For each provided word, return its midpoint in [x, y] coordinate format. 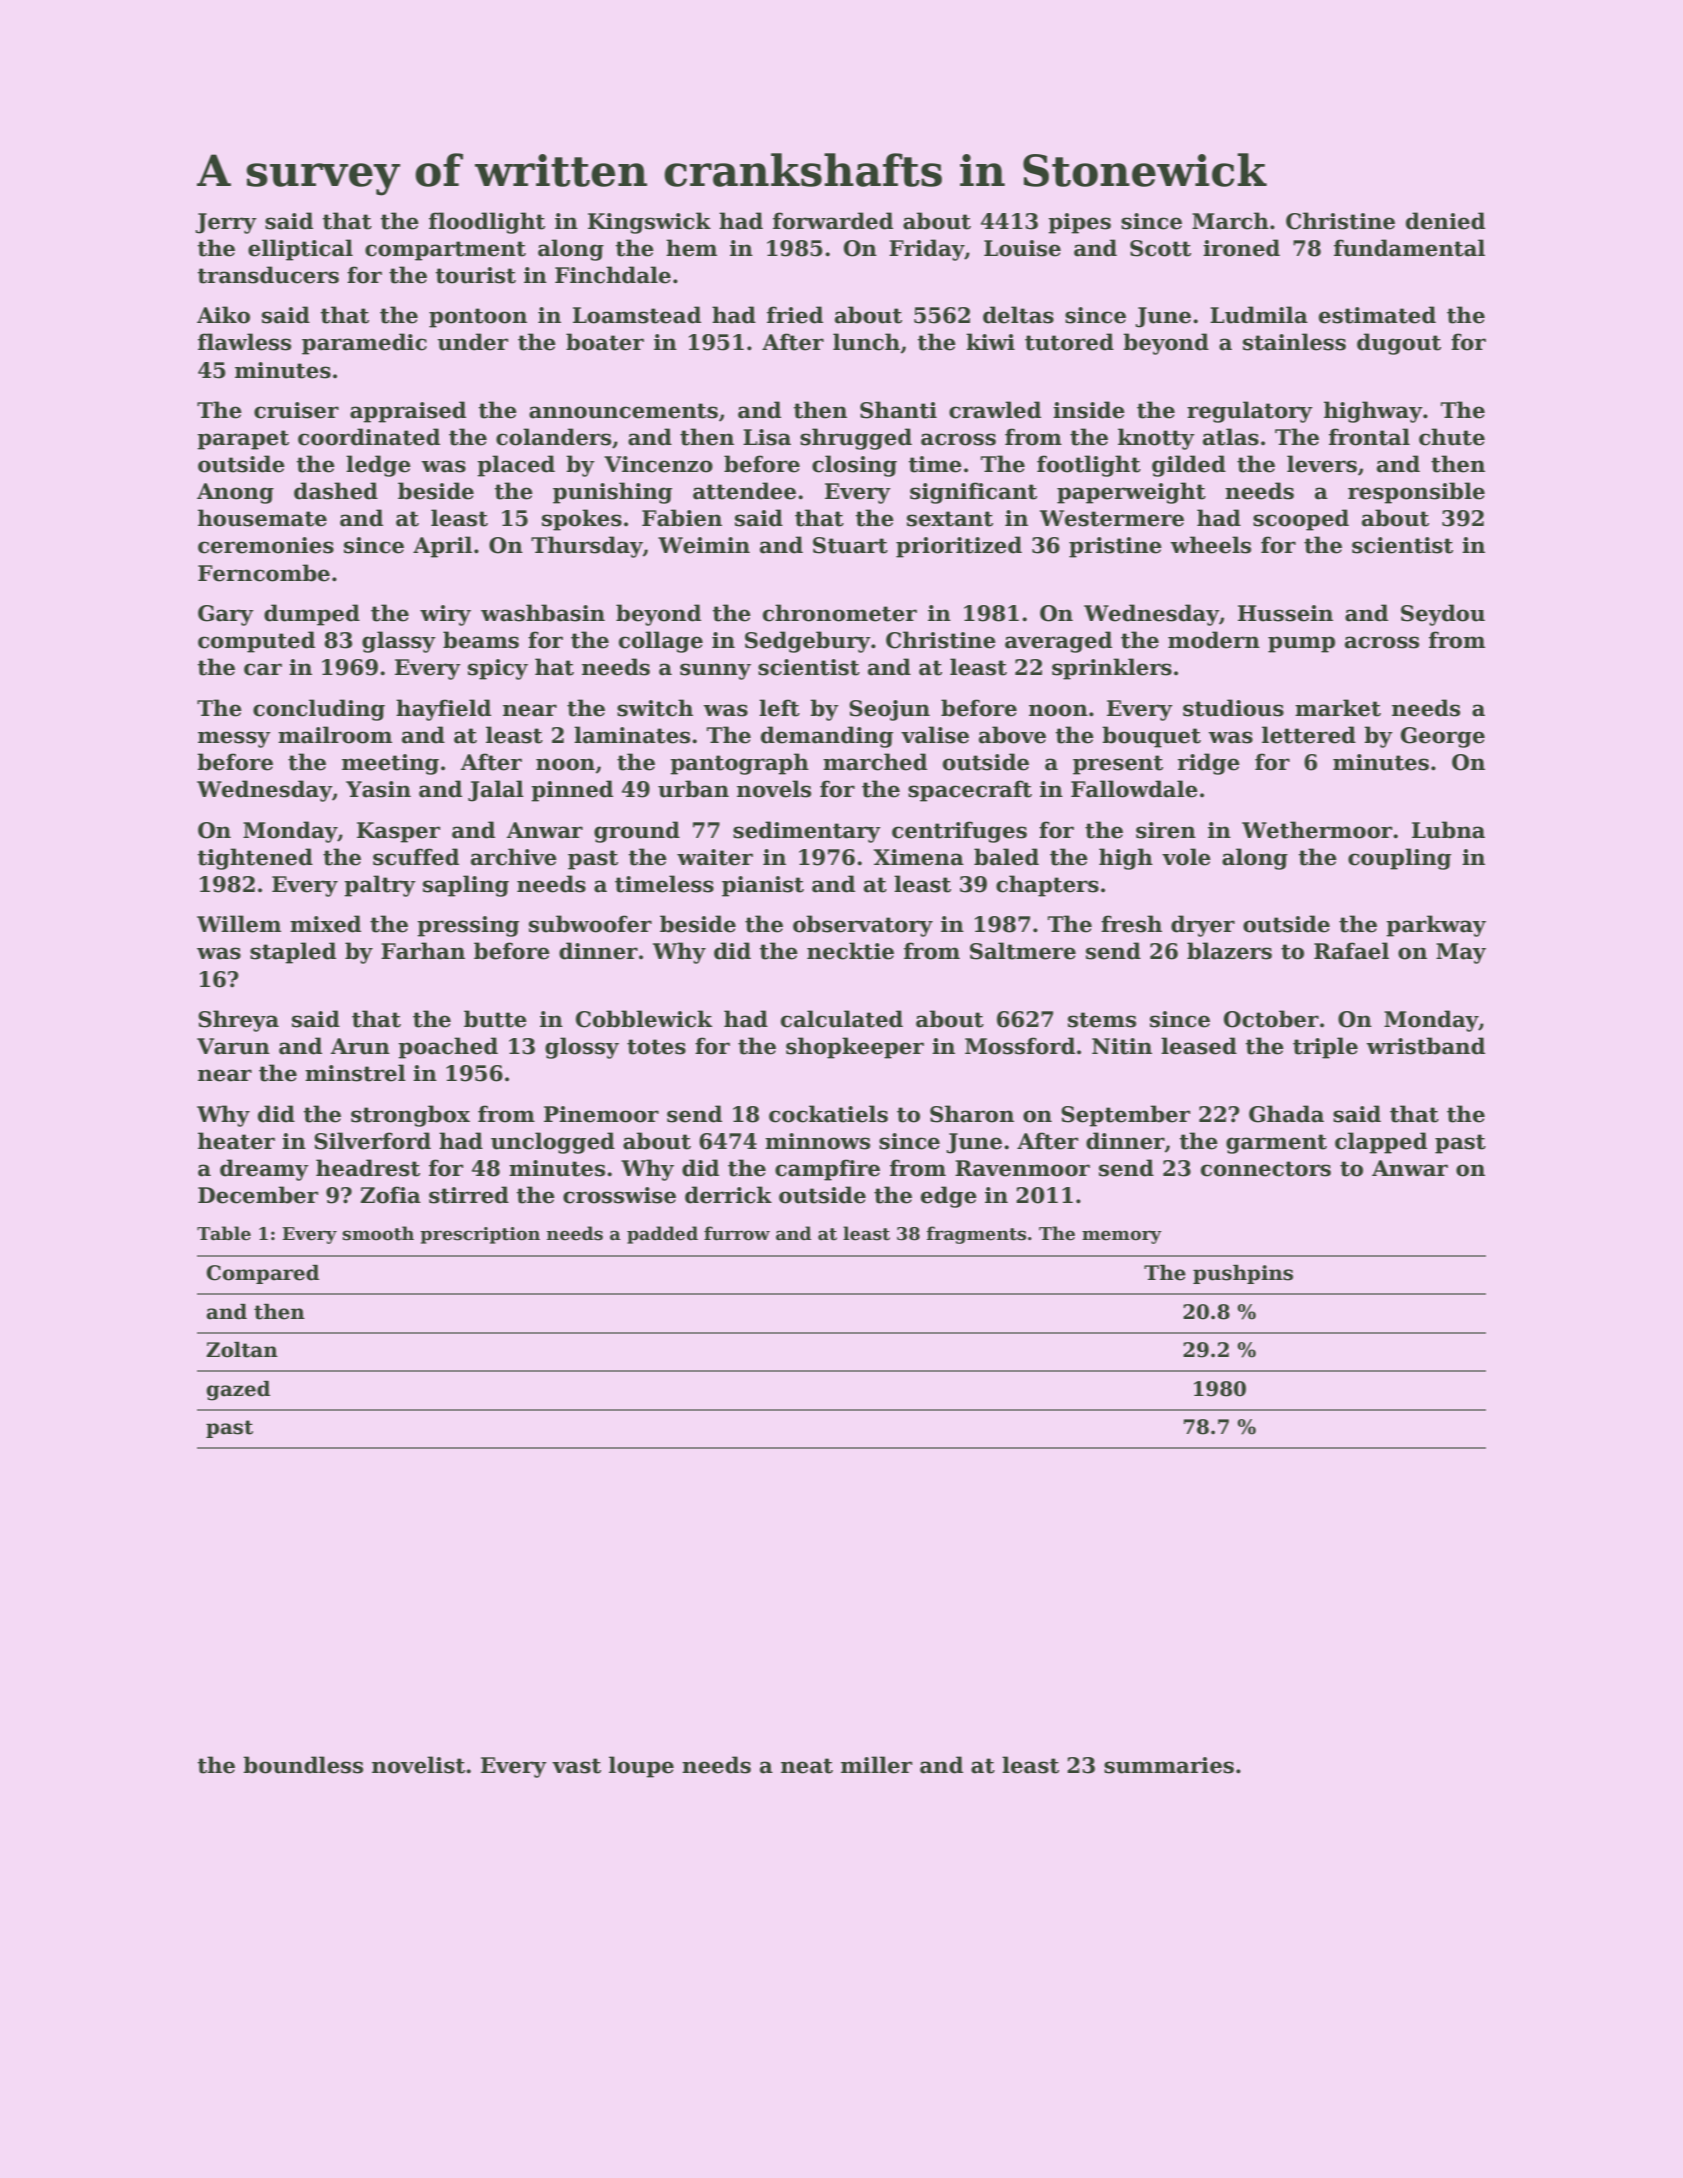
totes [656, 1047]
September [1125, 1116]
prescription [480, 1235]
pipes [1079, 223]
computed [256, 642]
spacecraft [970, 791]
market [1338, 708]
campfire [827, 1170]
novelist [418, 1765]
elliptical [300, 250]
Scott [1160, 248]
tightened [255, 859]
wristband [1425, 1046]
